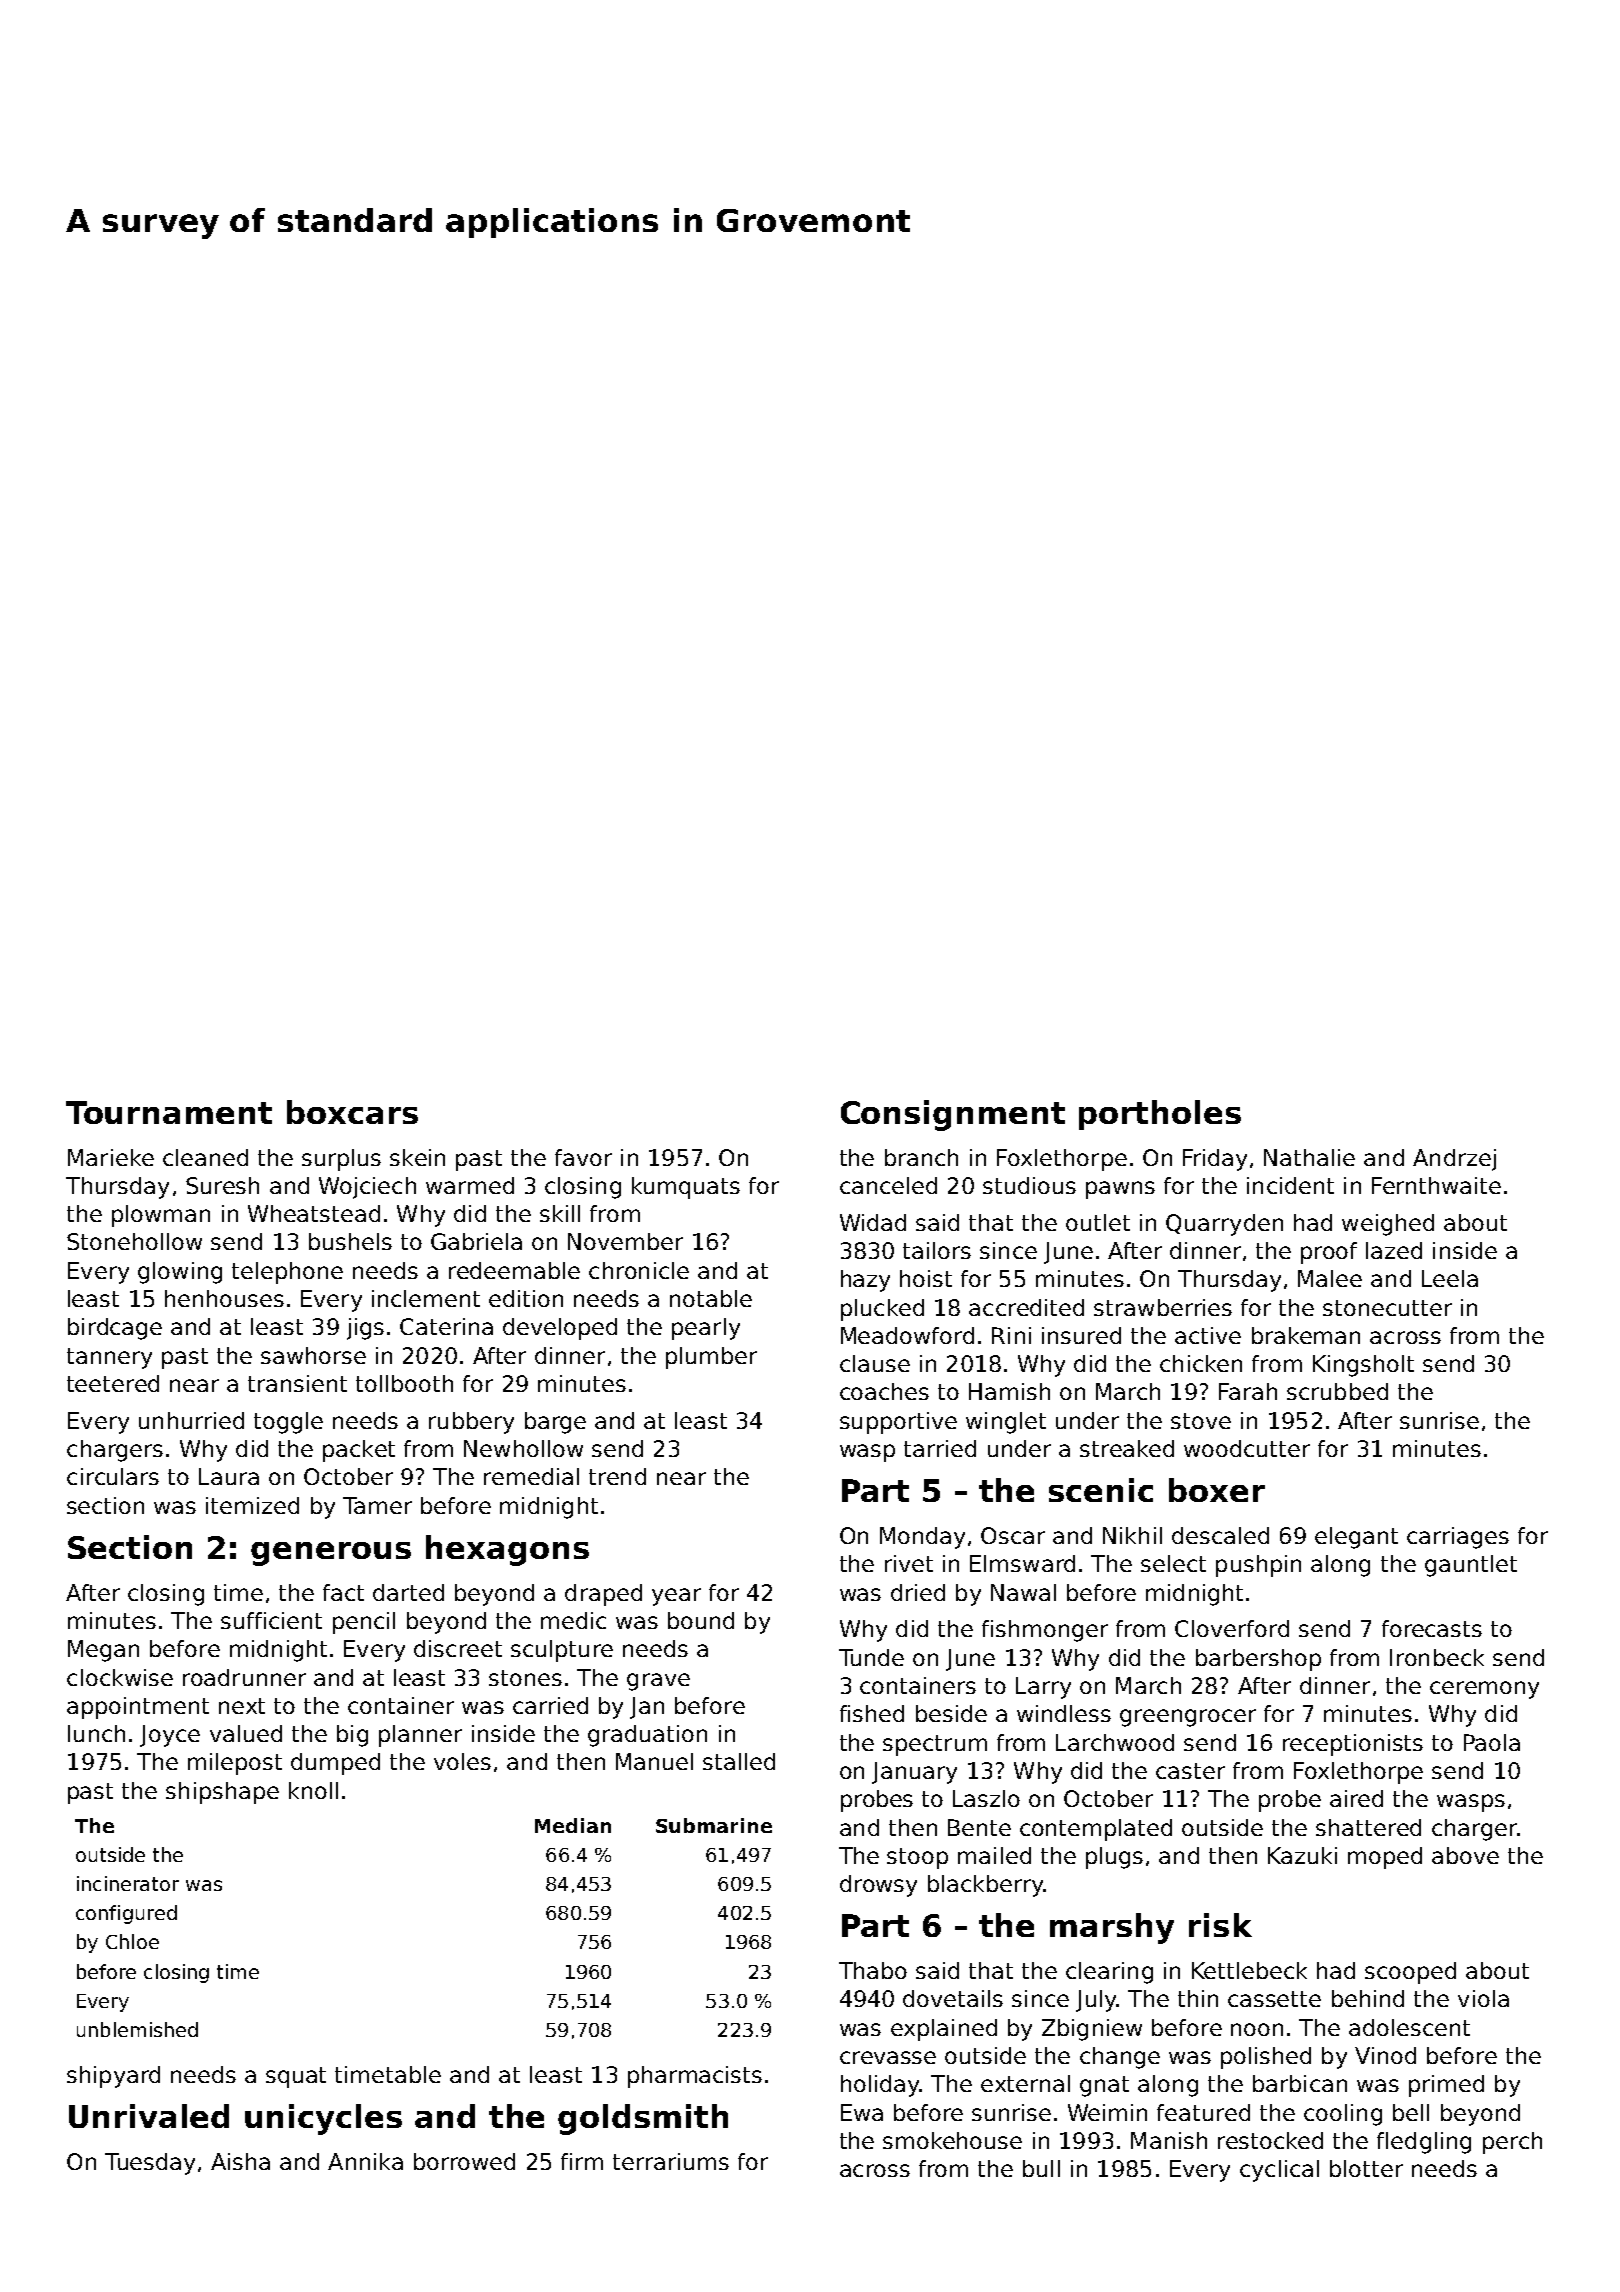 This screenshot has width=1620, height=2292. Describe the element at coordinates (1387, 1308) in the screenshot. I see `stonecutter` at that location.
